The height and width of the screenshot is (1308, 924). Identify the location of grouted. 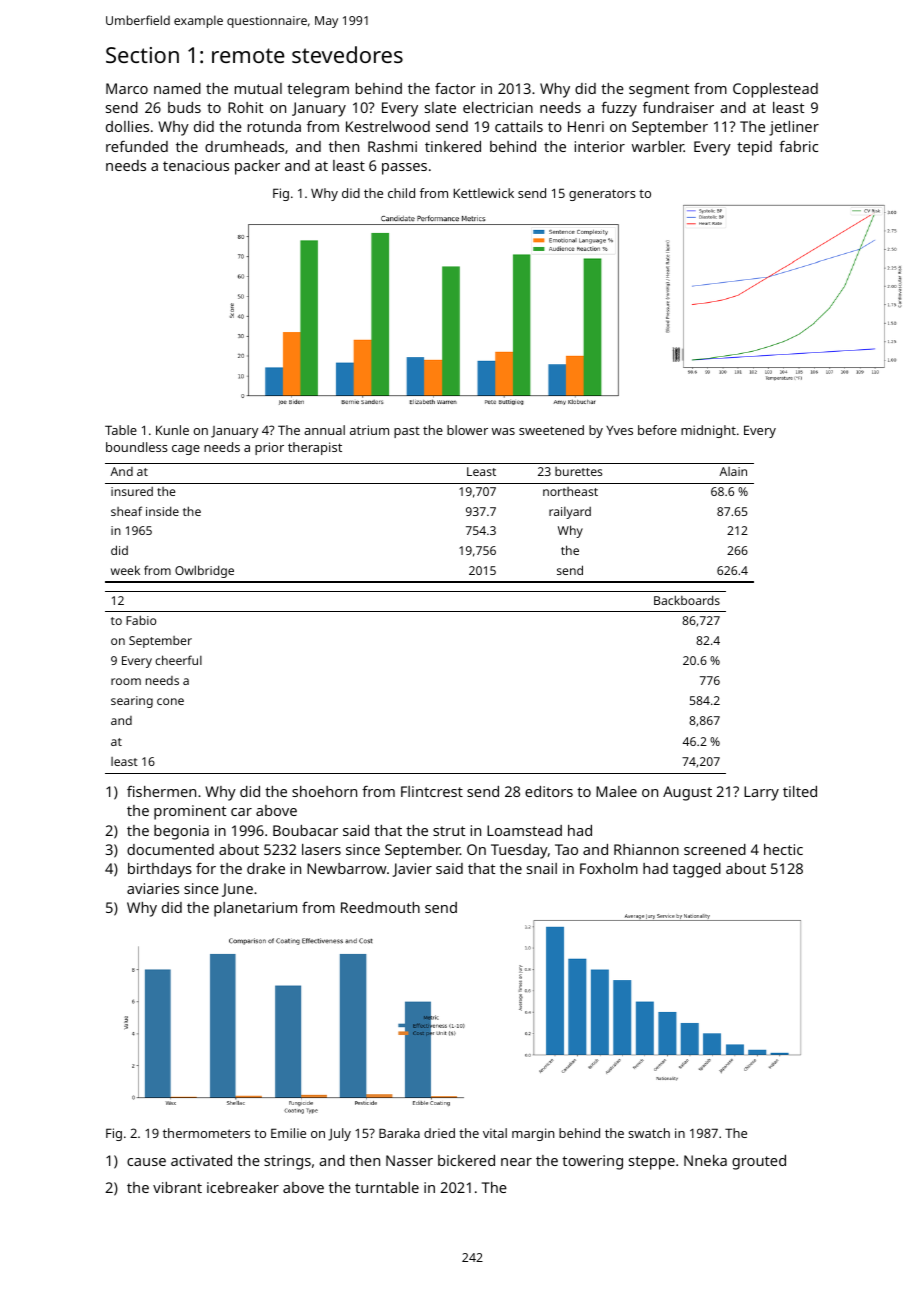
(759, 1162).
